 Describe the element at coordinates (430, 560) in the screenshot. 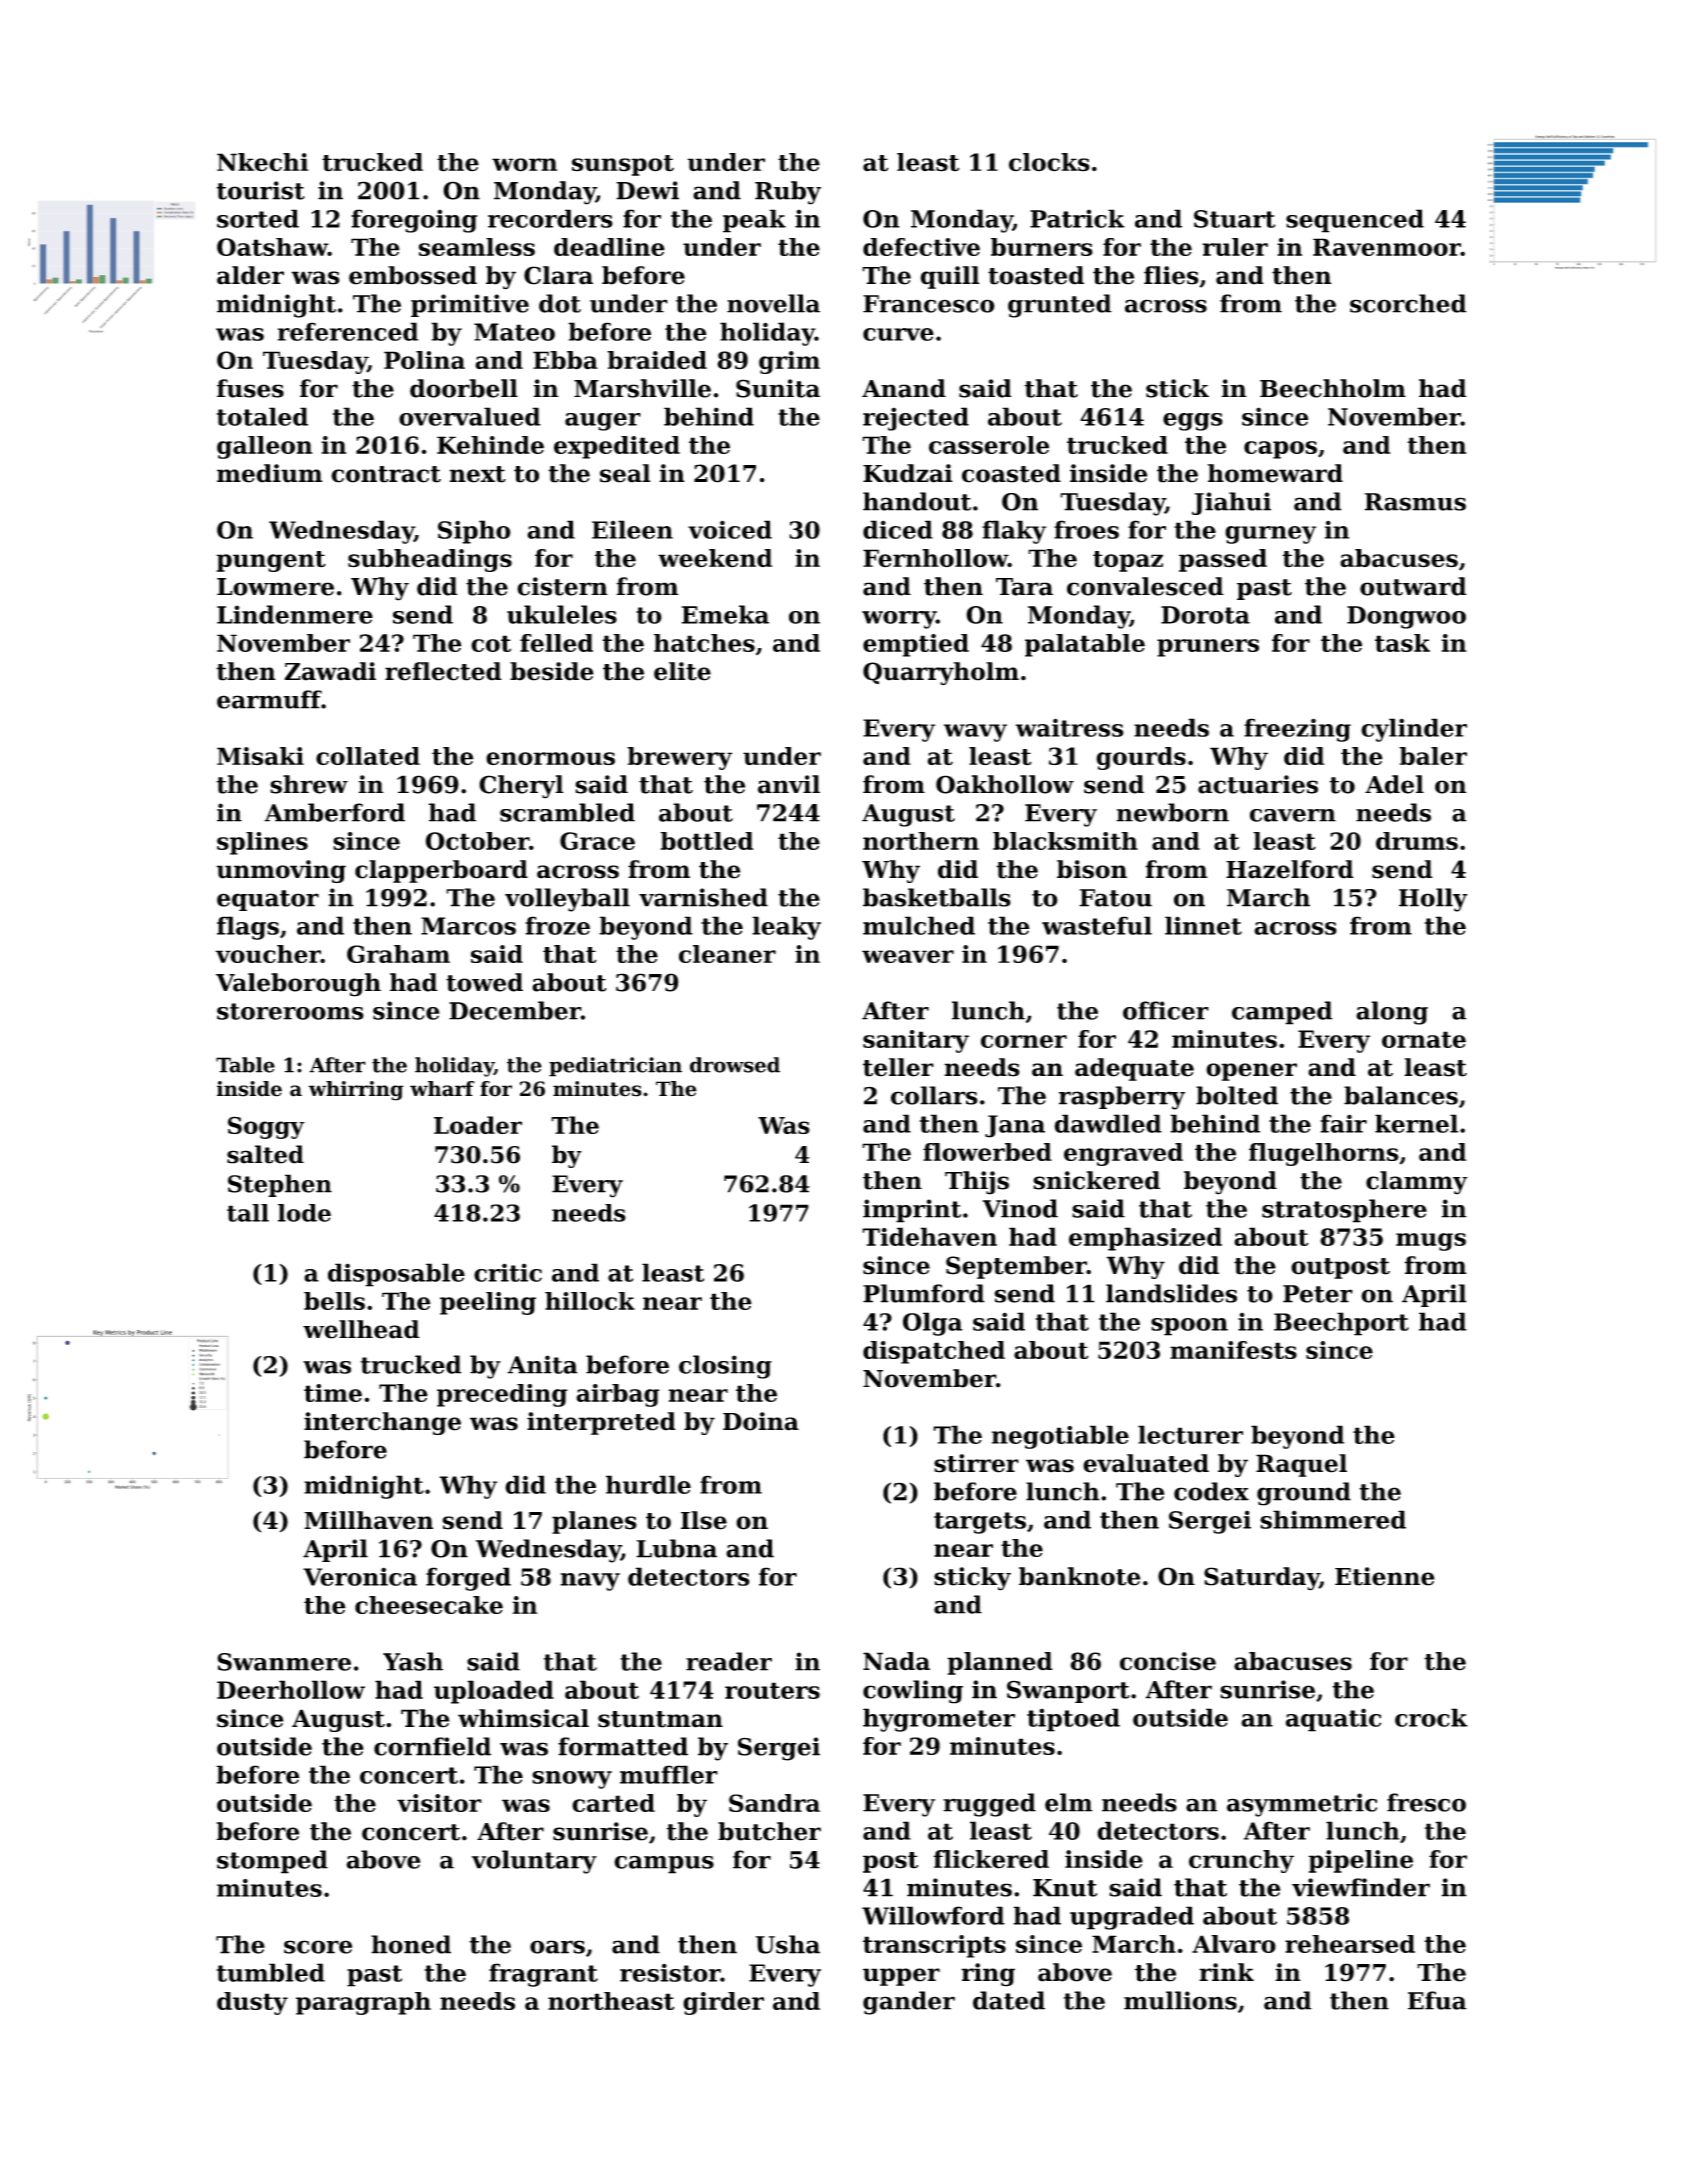

I see `subheadings` at that location.
